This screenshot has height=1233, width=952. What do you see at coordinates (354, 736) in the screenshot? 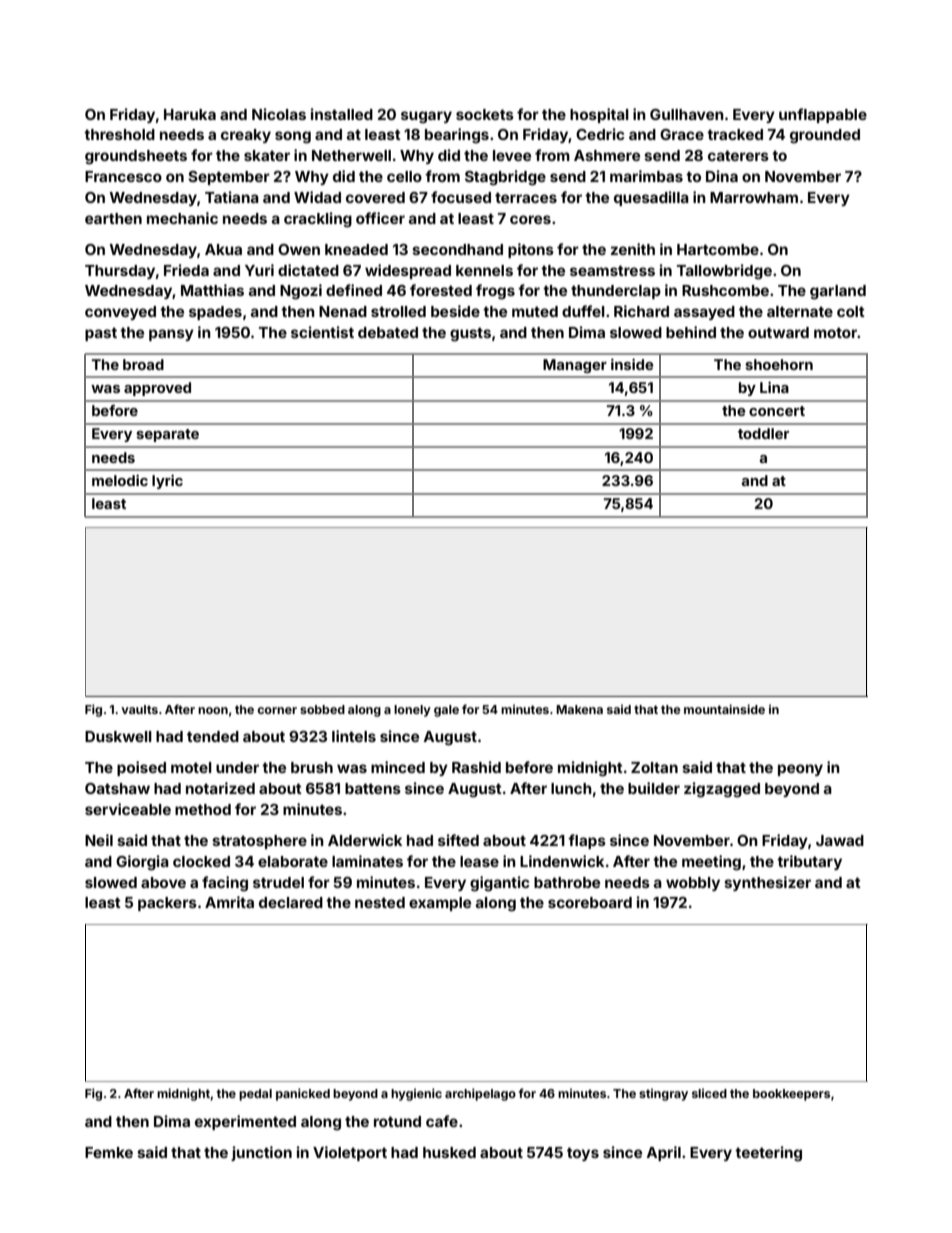
I see `lintels` at bounding box center [354, 736].
